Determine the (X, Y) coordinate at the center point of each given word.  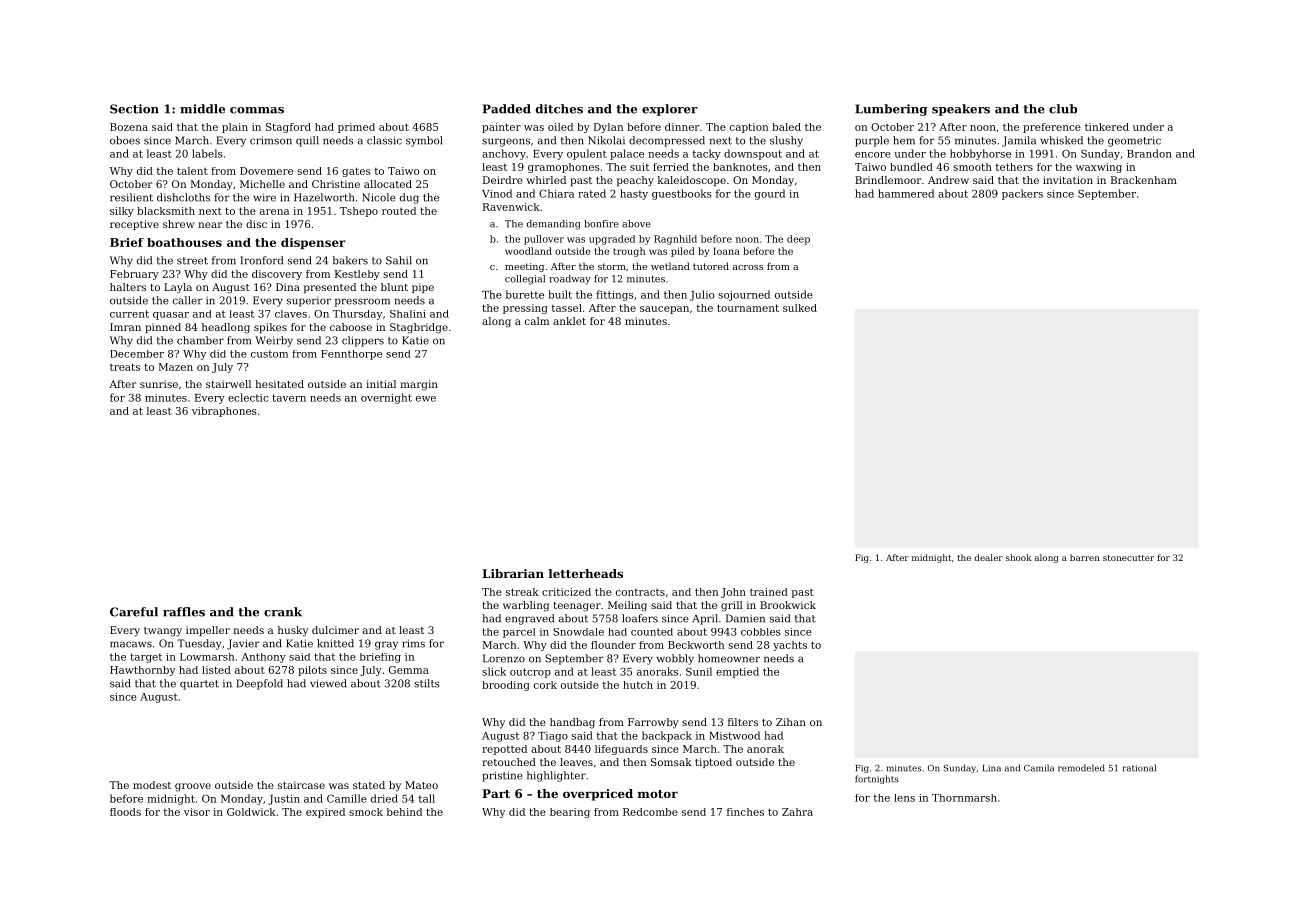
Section (134, 109)
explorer (670, 110)
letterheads (586, 573)
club (1063, 109)
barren (1085, 557)
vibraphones (224, 412)
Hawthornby (142, 671)
